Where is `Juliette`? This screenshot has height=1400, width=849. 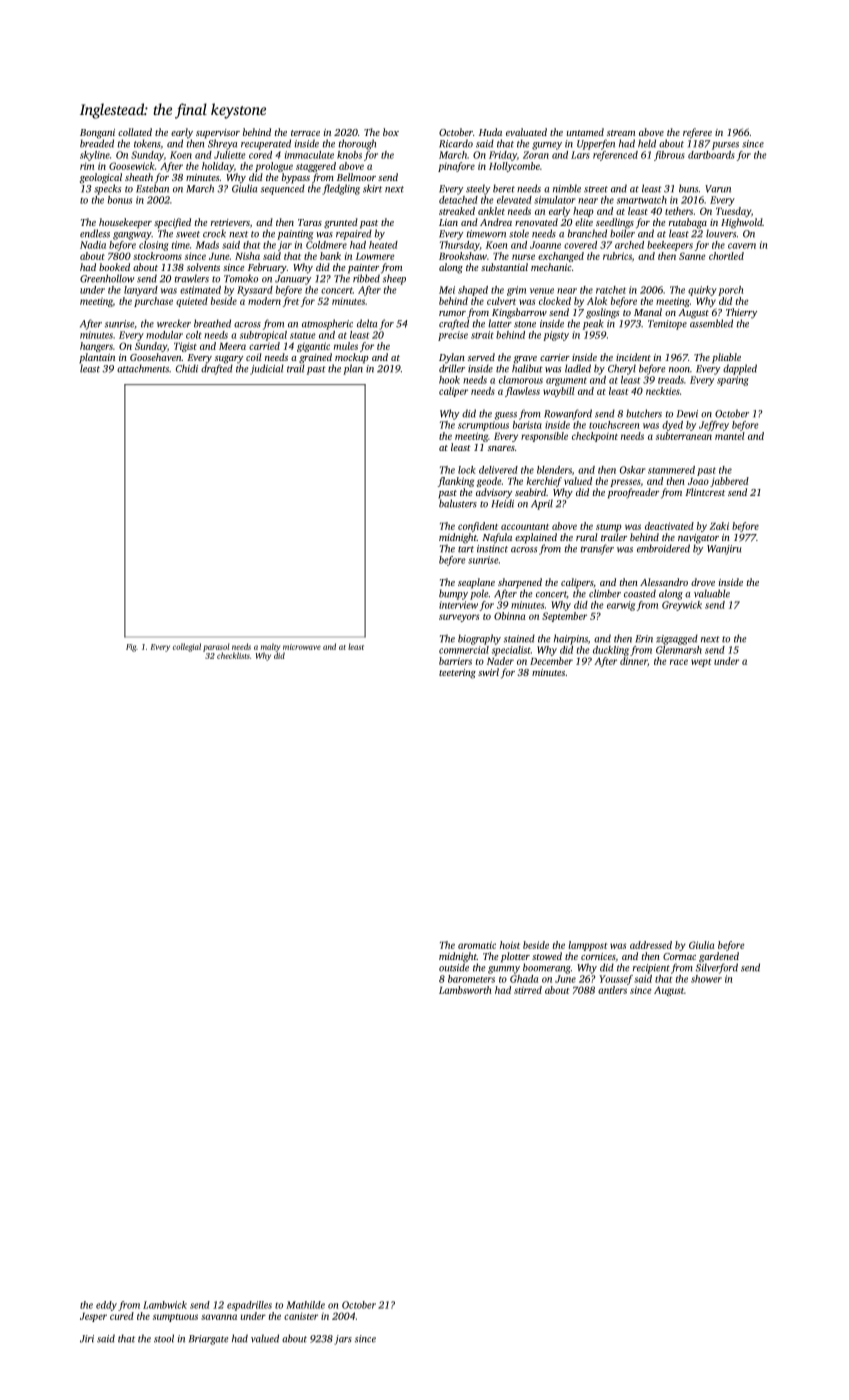 Juliette is located at coordinates (230, 155).
